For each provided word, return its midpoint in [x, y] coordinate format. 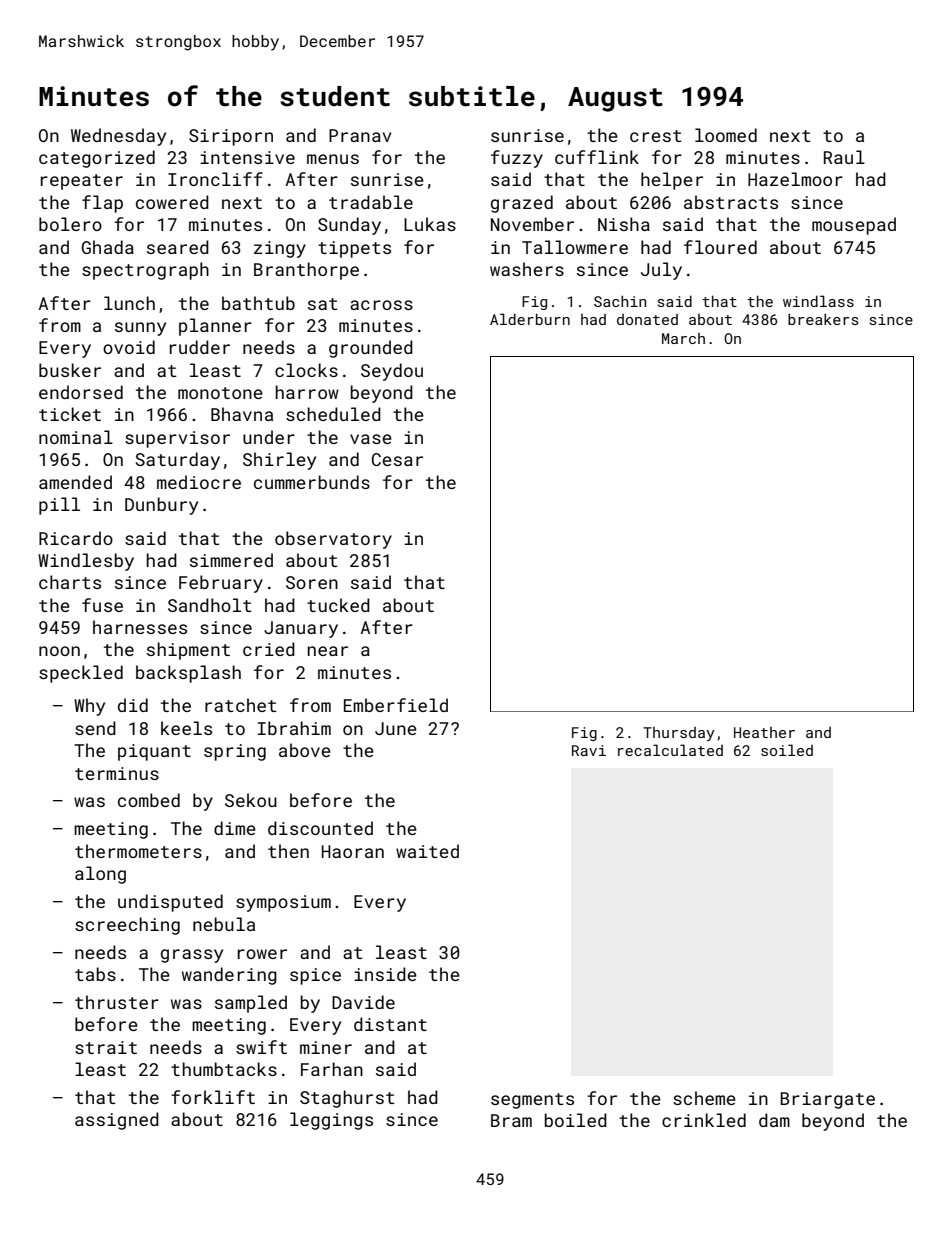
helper [672, 181]
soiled [787, 750]
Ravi [589, 750]
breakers [823, 319]
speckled [81, 674]
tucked [338, 605]
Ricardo [76, 538]
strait [106, 1047]
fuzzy [517, 159]
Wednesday [118, 137]
